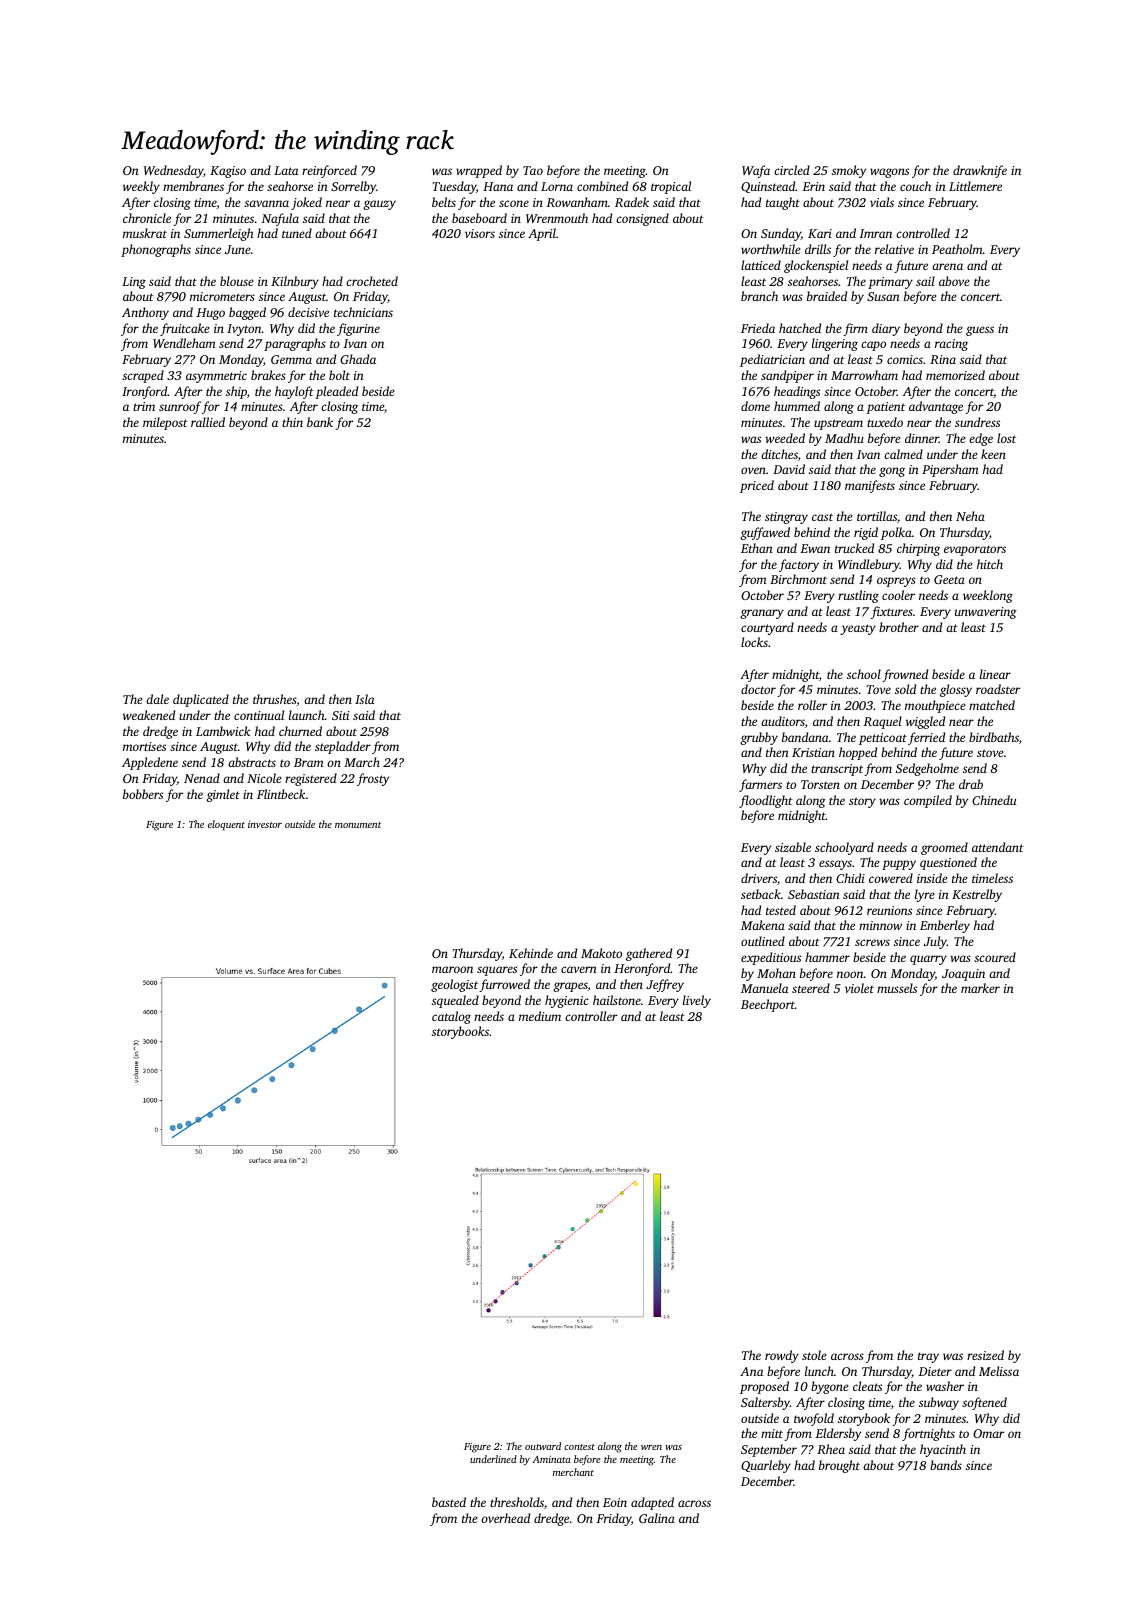  I want to click on granary, so click(762, 614).
